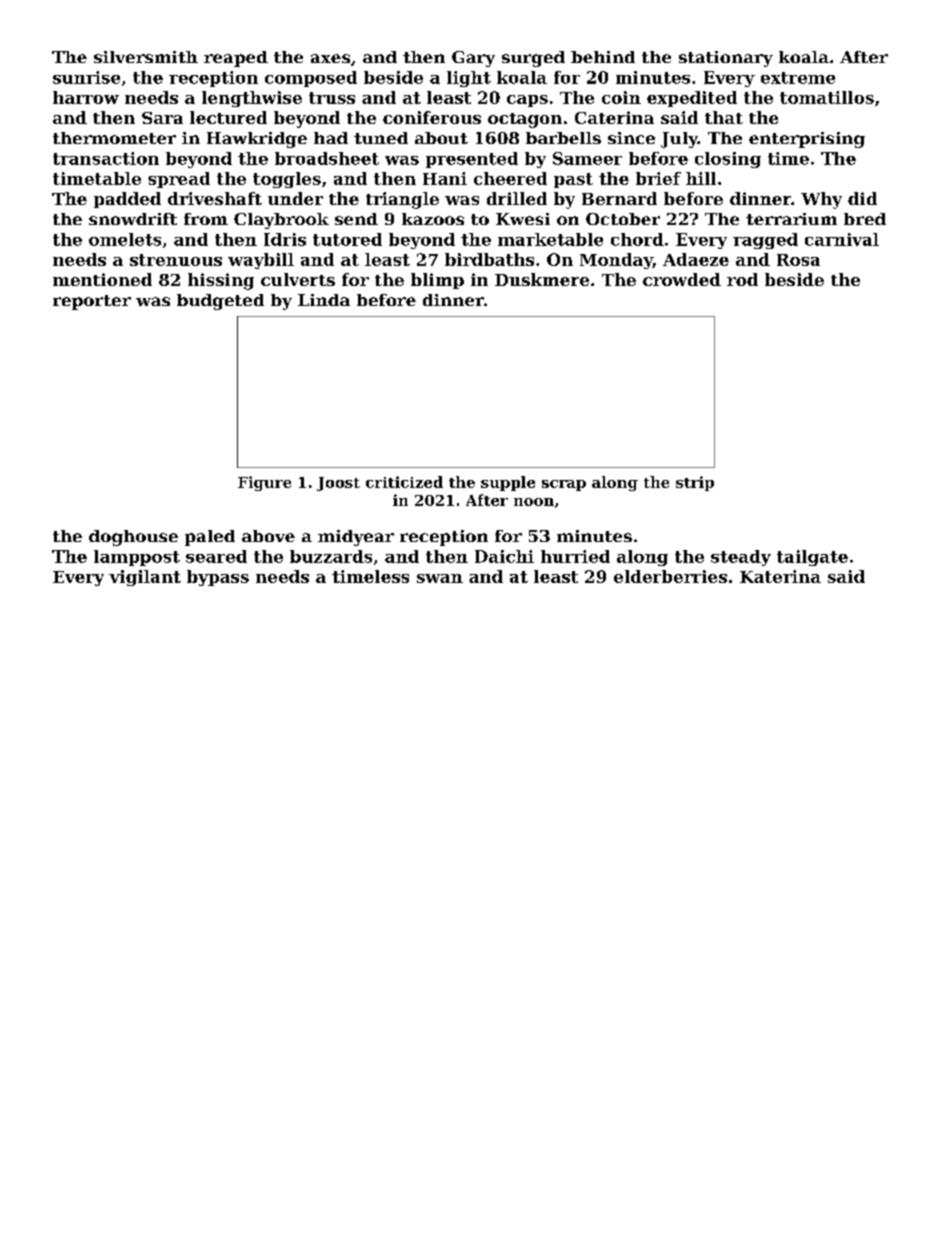  Describe the element at coordinates (146, 57) in the screenshot. I see `silversmith` at that location.
